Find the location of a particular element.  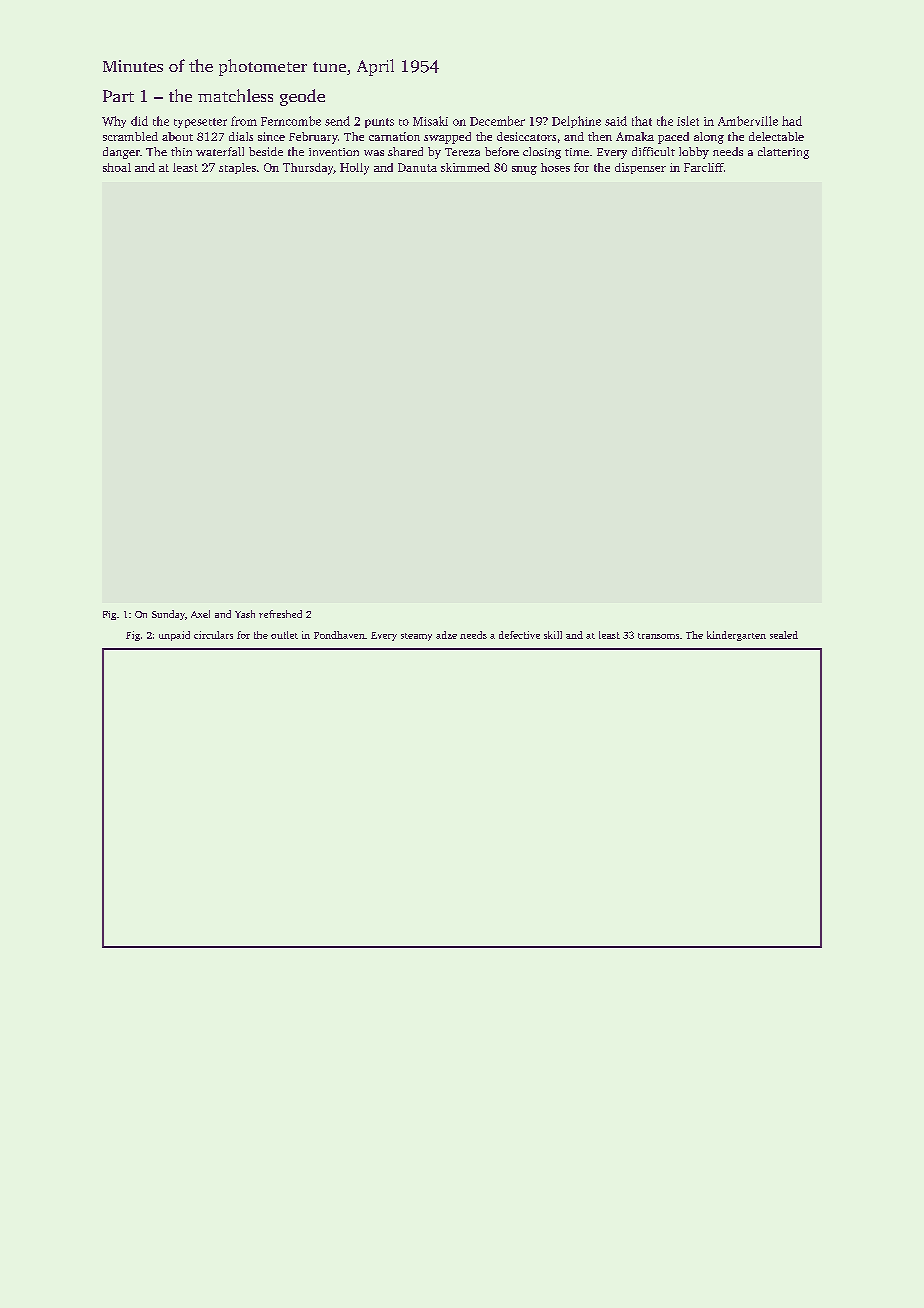

snug is located at coordinates (524, 170).
